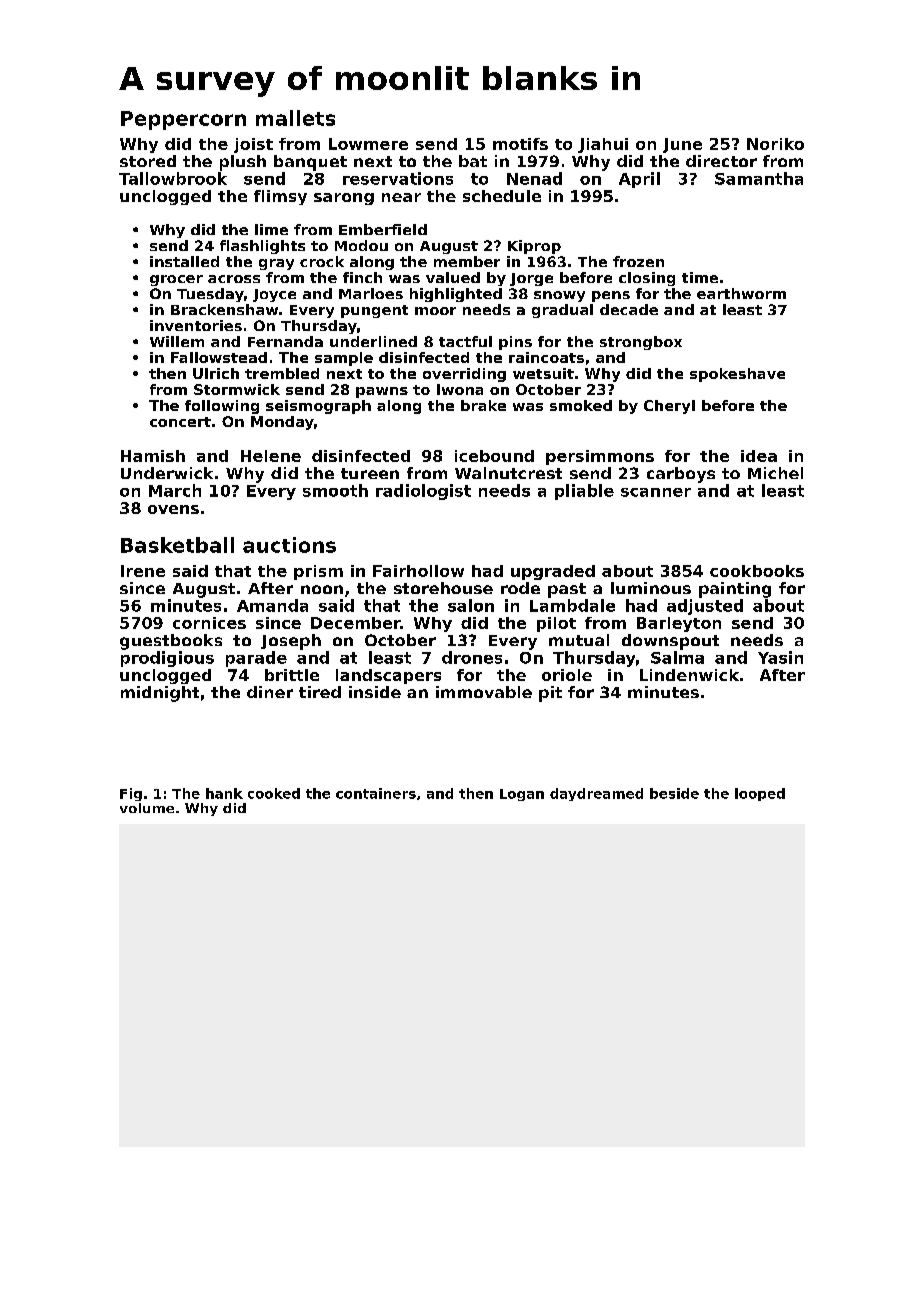 This screenshot has height=1308, width=924. Describe the element at coordinates (567, 590) in the screenshot. I see `past` at that location.
